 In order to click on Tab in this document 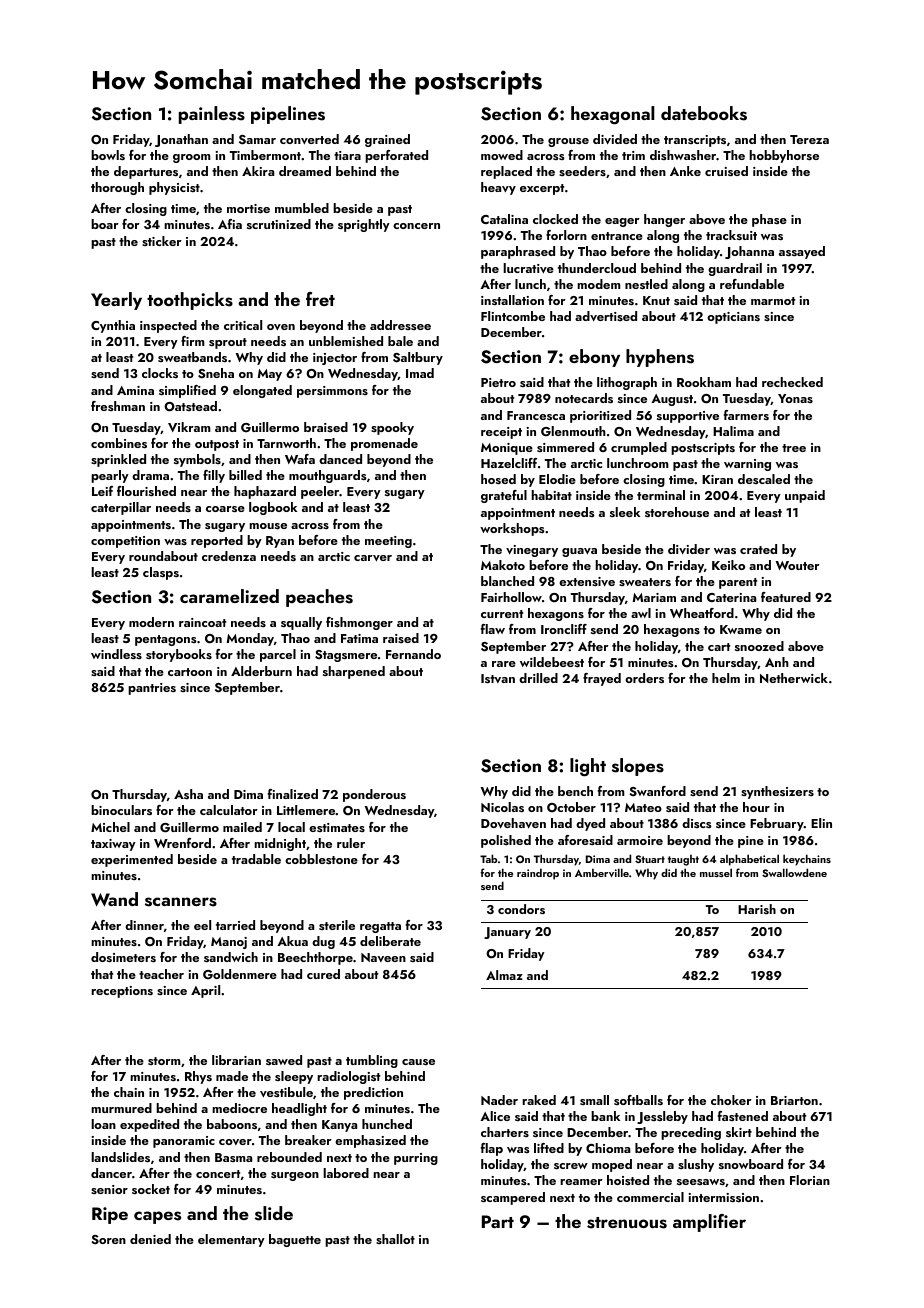, I will do `click(488, 858)`.
